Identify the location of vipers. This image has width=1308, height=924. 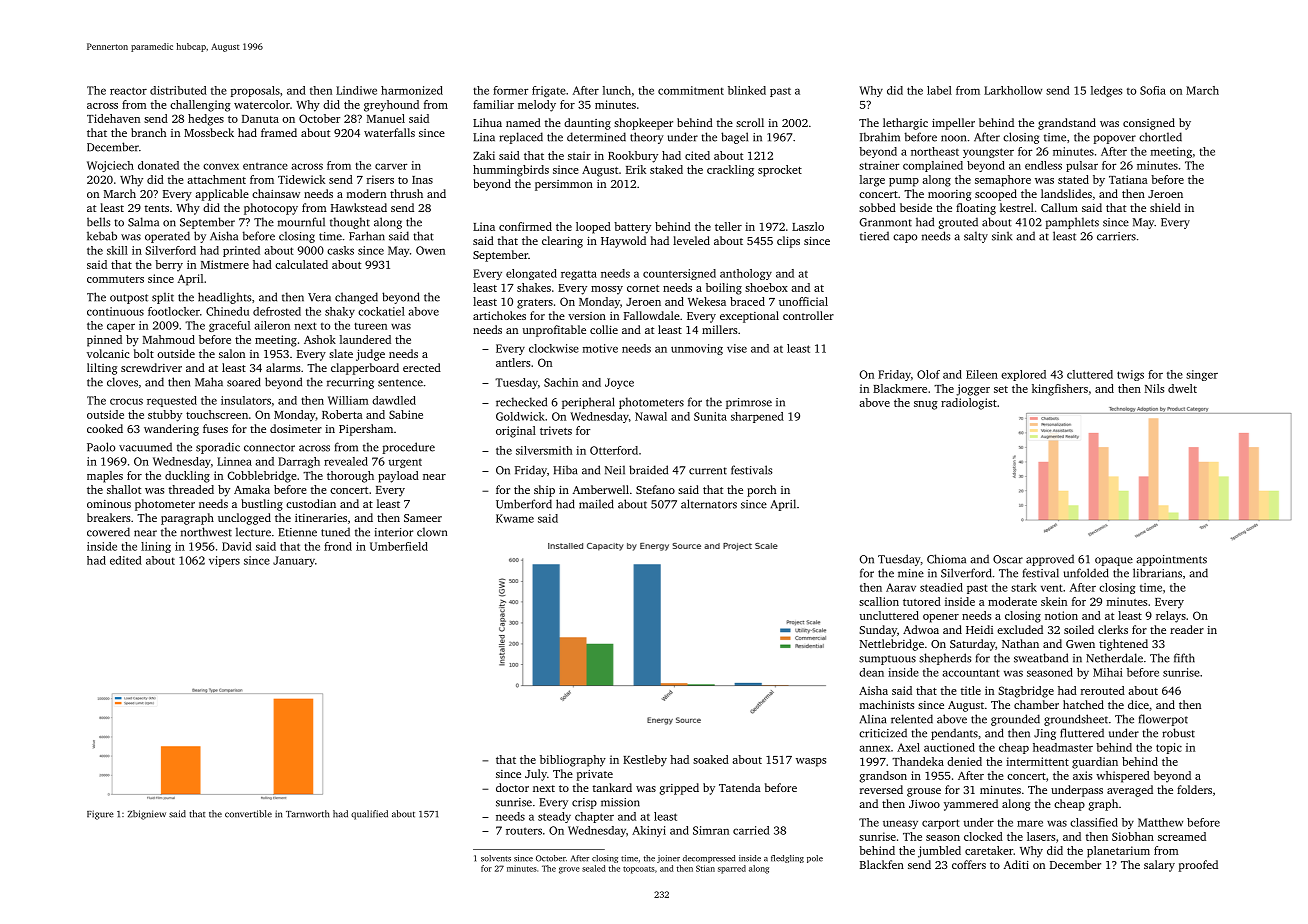
(224, 561).
